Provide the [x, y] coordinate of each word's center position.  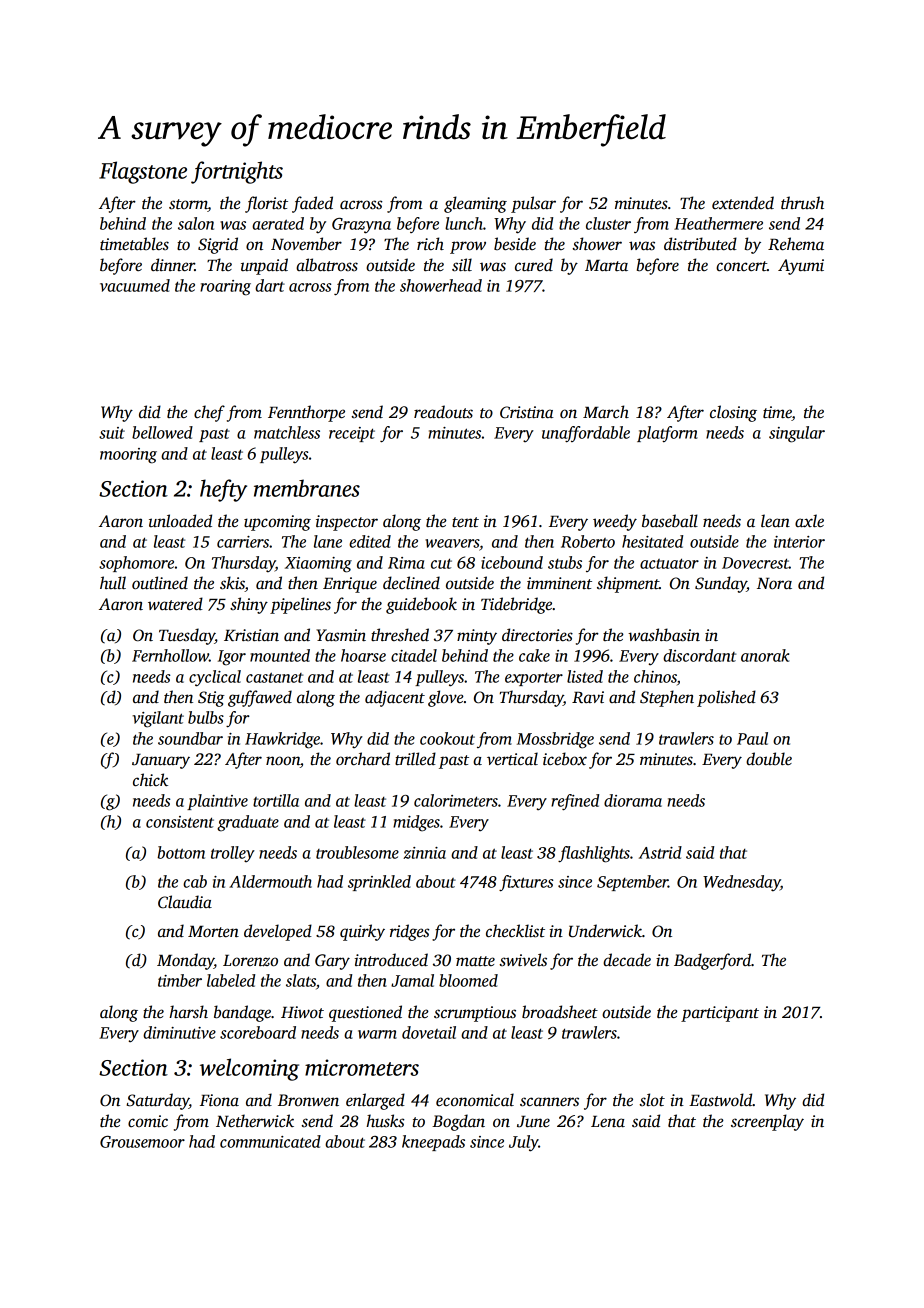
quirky [362, 932]
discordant [699, 655]
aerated [278, 223]
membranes [307, 488]
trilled [415, 759]
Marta [606, 265]
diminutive [179, 1032]
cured [534, 265]
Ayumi [801, 267]
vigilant [158, 719]
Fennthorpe [306, 413]
